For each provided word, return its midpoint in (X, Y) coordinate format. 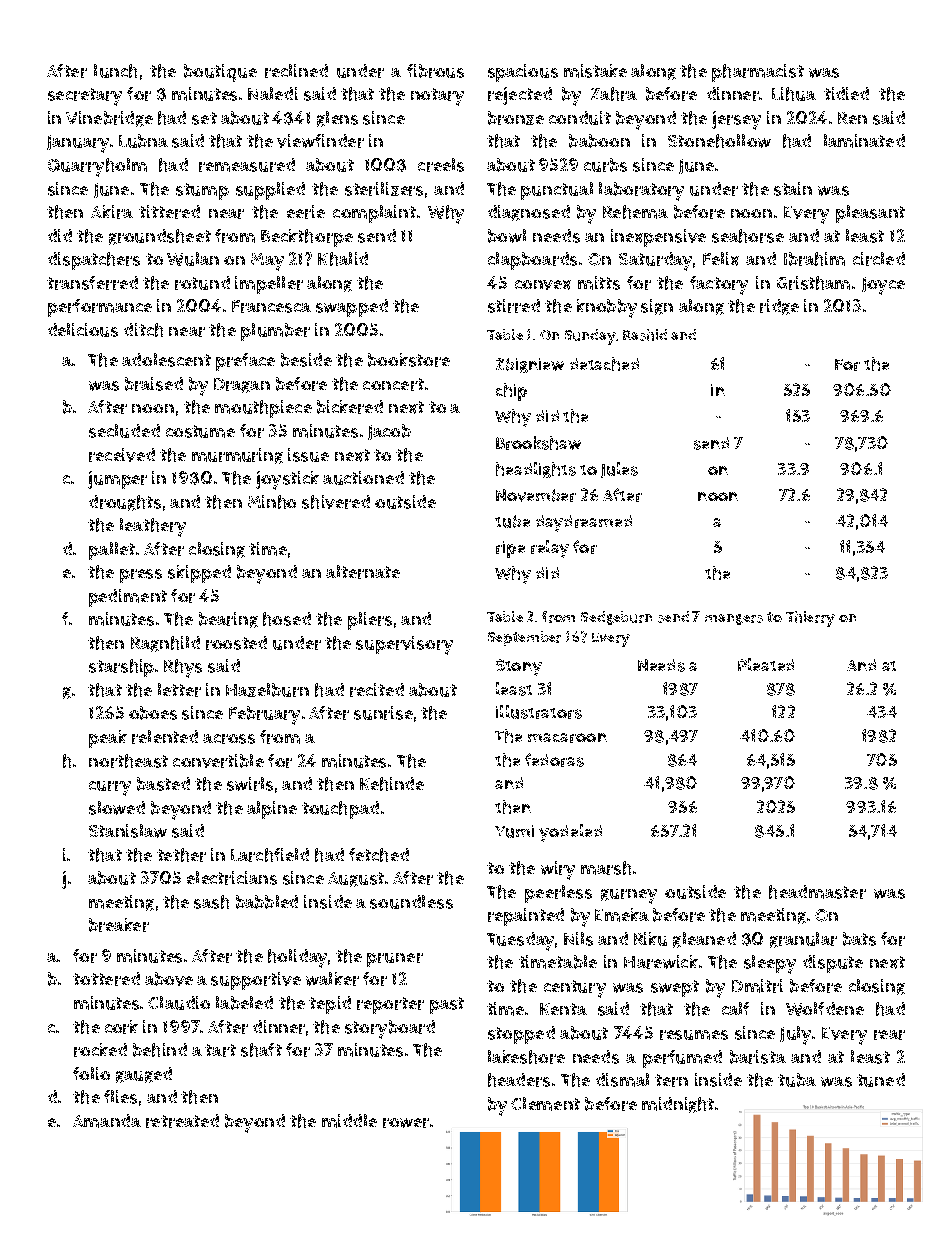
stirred (514, 306)
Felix (721, 259)
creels (441, 165)
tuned (881, 1080)
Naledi (273, 93)
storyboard (390, 1029)
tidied (846, 93)
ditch (143, 330)
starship (121, 668)
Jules (619, 470)
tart (220, 1050)
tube (512, 521)
